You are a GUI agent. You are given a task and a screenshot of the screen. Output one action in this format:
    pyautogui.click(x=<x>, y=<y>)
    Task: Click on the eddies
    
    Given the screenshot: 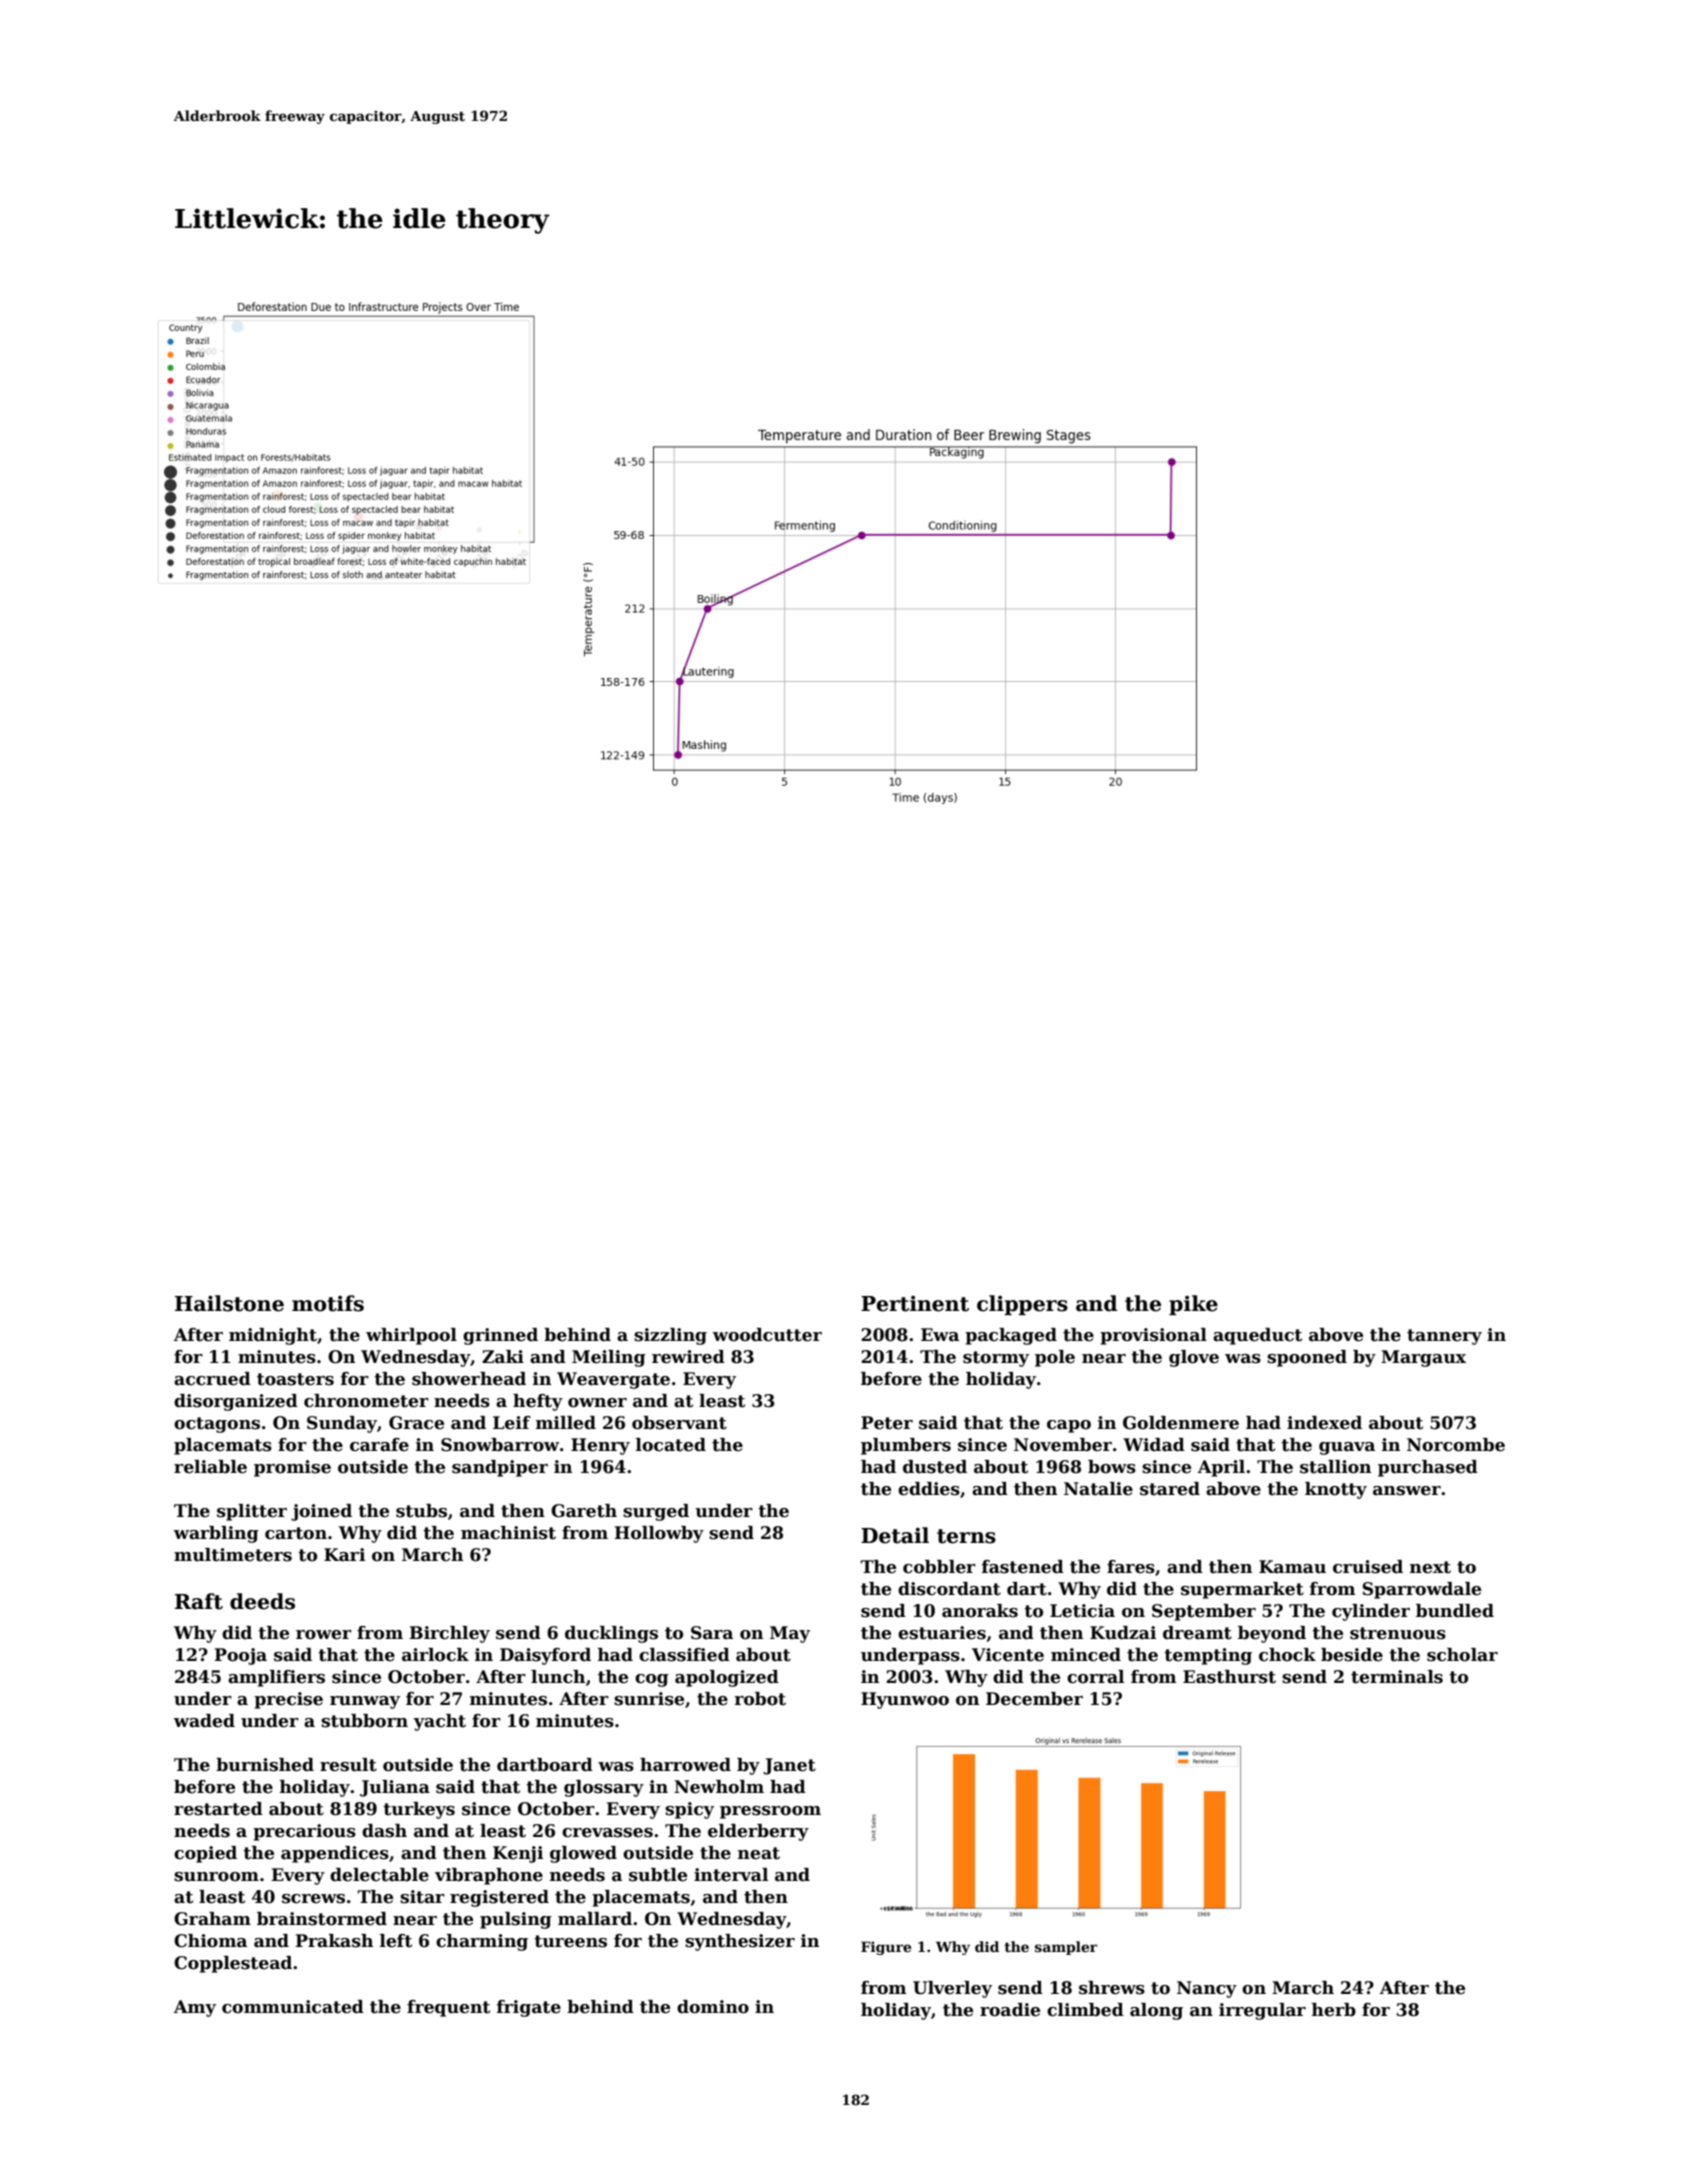 What is the action you would take?
    pyautogui.click(x=929, y=1489)
